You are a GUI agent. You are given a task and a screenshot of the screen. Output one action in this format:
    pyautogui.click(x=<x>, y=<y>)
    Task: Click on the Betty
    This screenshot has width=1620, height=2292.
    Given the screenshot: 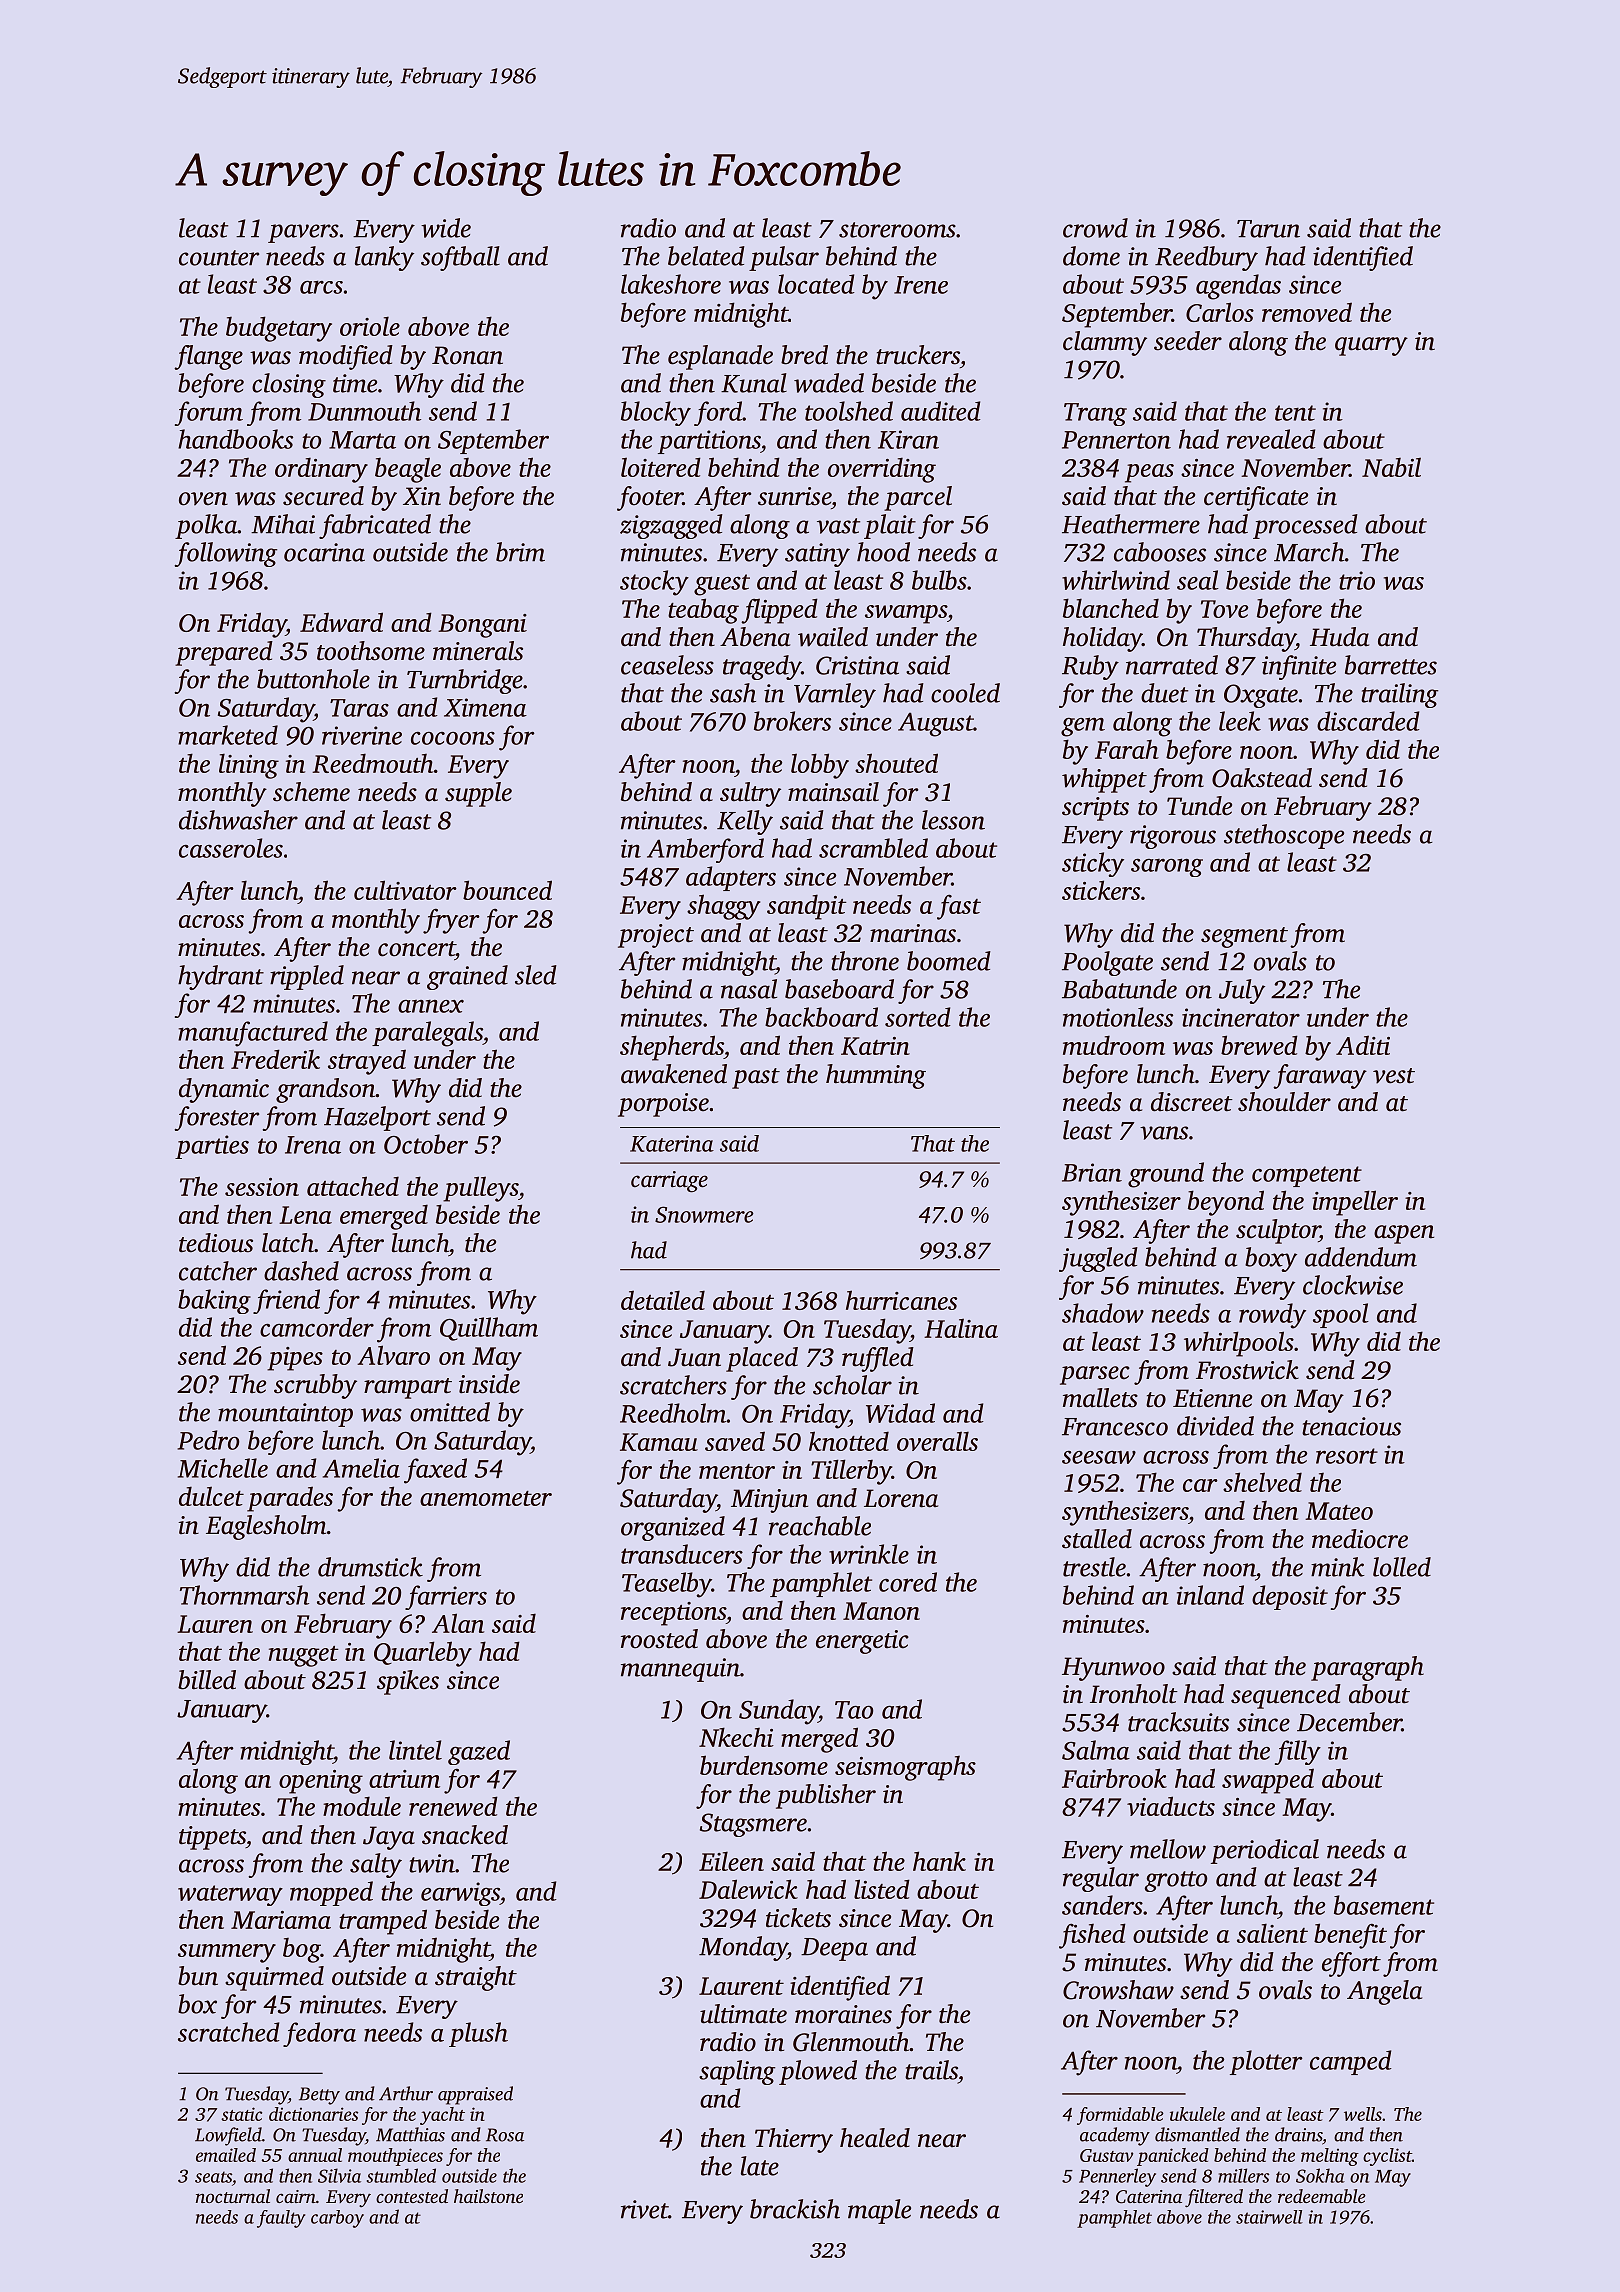 What is the action you would take?
    pyautogui.click(x=319, y=2096)
